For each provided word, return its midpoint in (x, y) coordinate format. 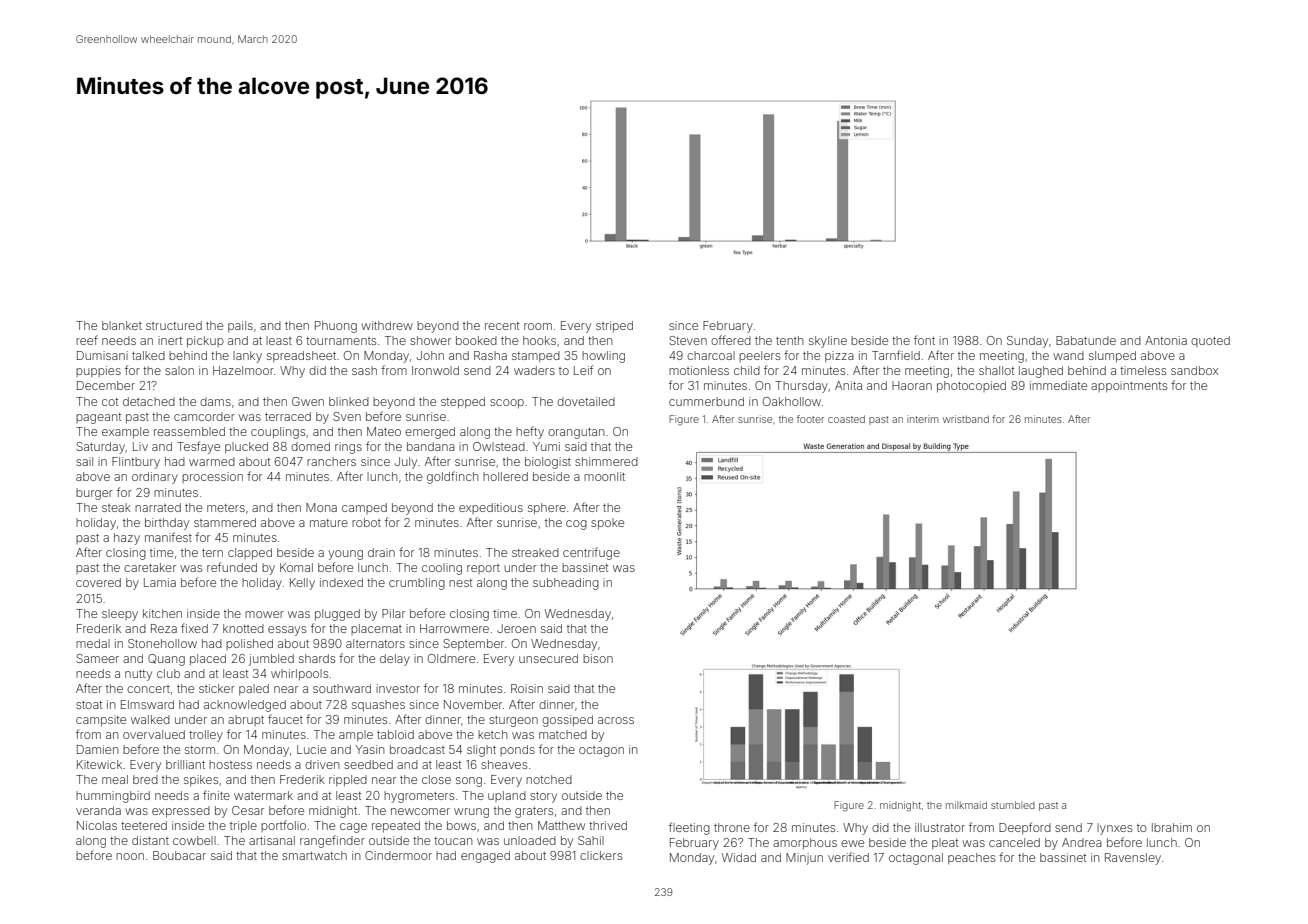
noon (130, 856)
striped (614, 327)
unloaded (530, 840)
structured (174, 325)
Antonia (1166, 340)
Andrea (1082, 842)
